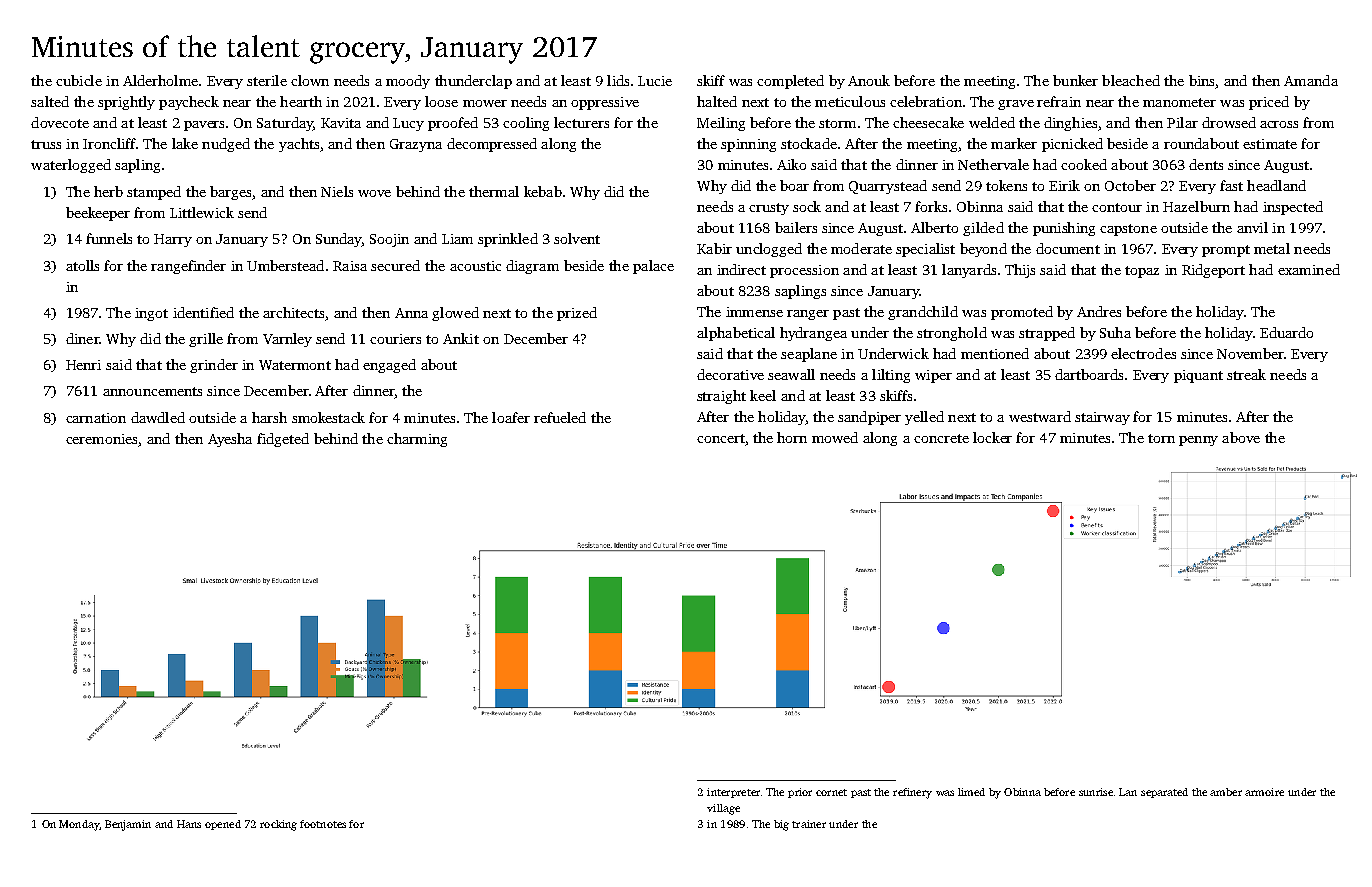  I want to click on moody, so click(408, 82).
